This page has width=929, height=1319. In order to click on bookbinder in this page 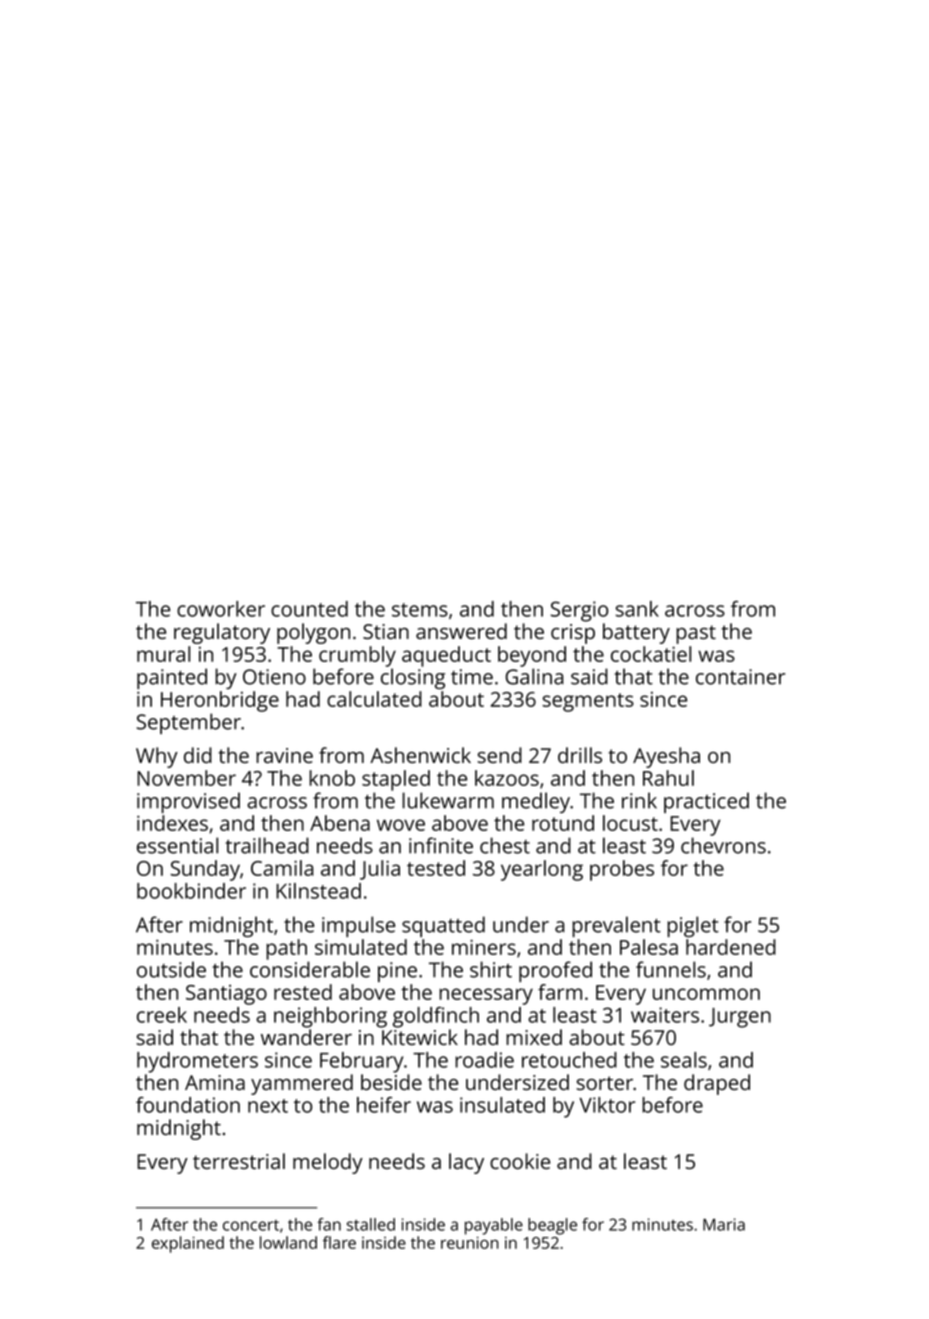, I will do `click(191, 891)`.
